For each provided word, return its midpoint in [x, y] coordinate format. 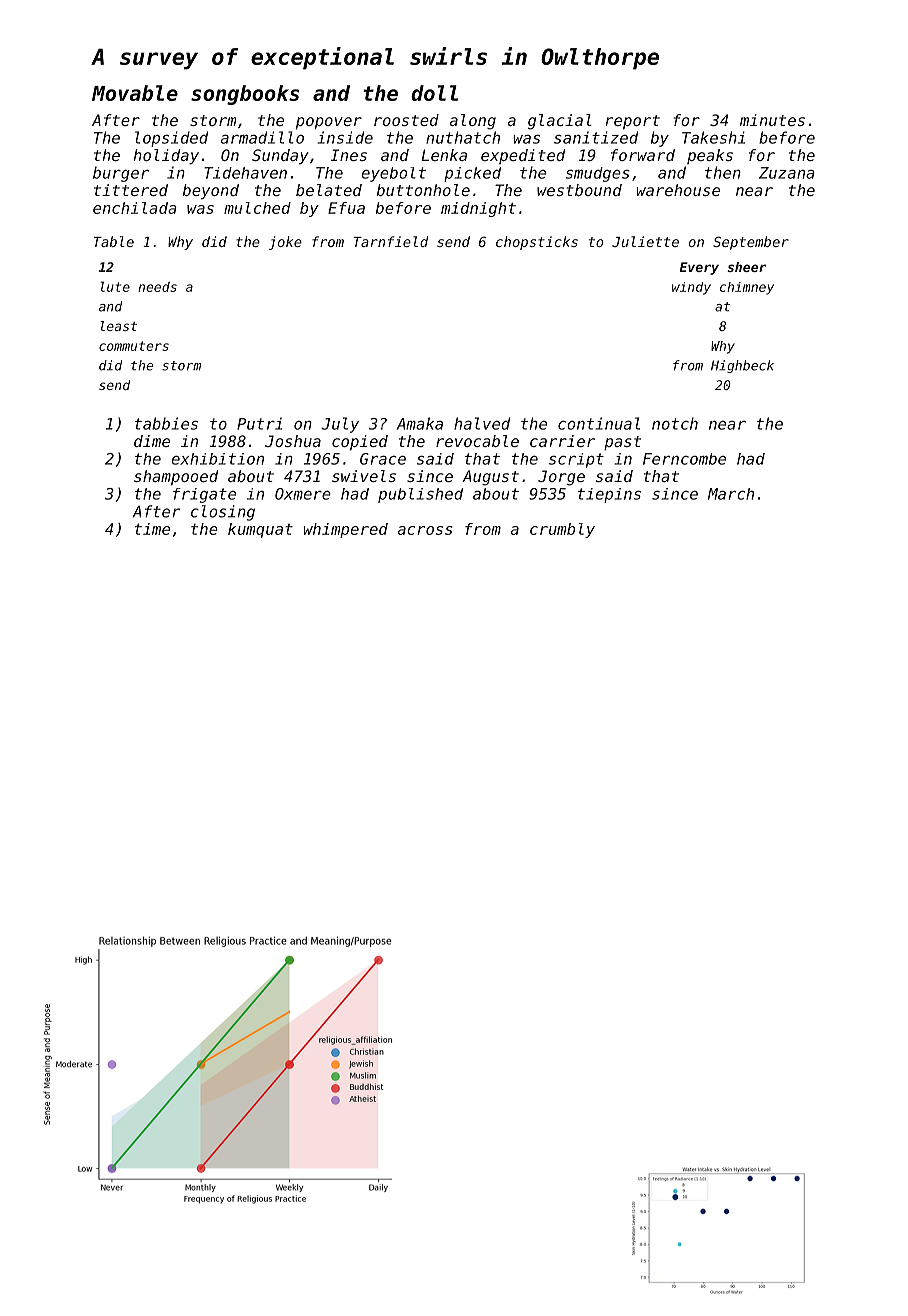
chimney [747, 288]
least [118, 326]
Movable [135, 93]
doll [434, 93]
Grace [383, 459]
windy [691, 288]
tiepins [609, 495]
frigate [204, 495]
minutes [772, 120]
